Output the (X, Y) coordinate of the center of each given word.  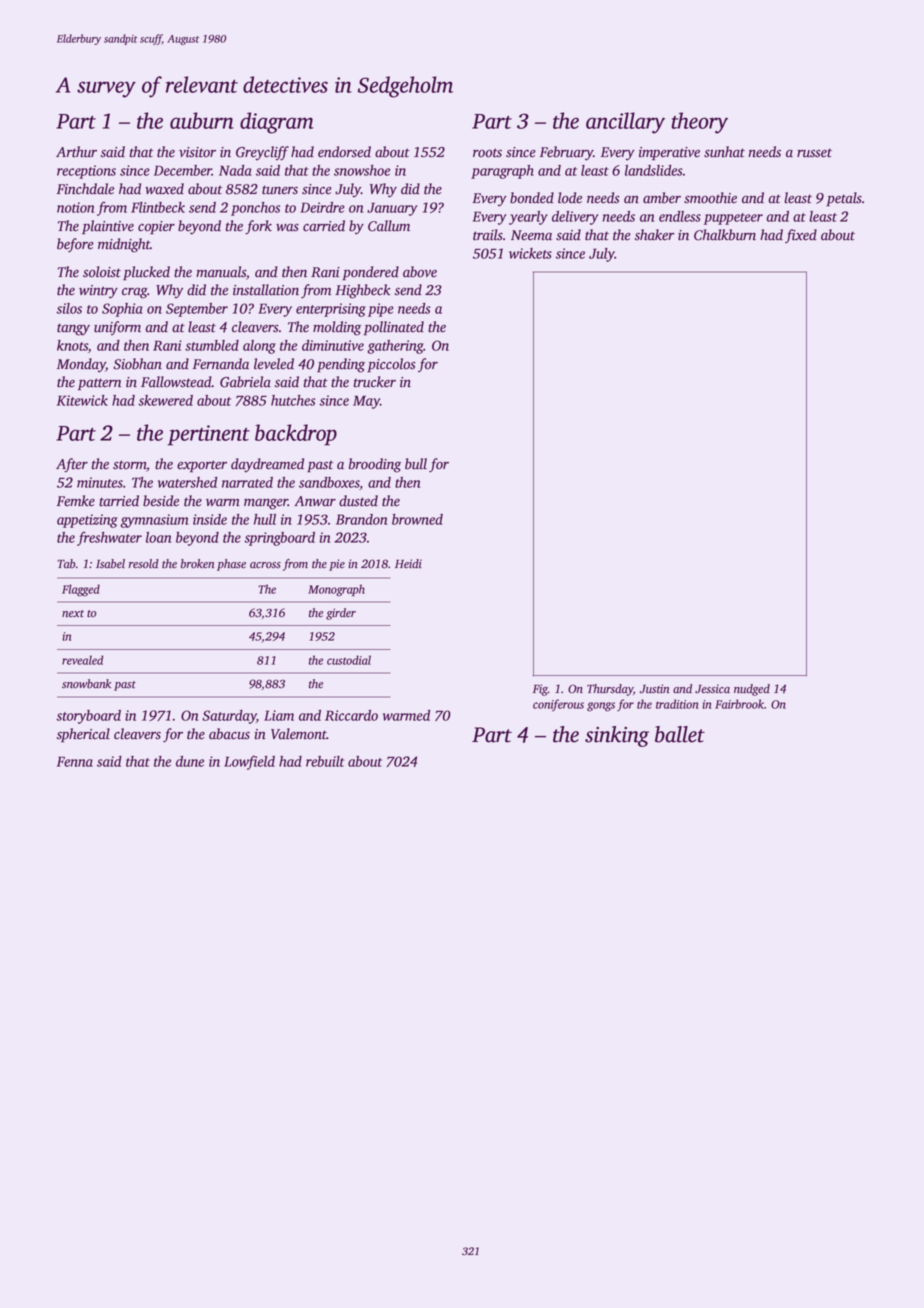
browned (417, 519)
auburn (202, 120)
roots (487, 153)
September (197, 310)
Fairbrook (739, 704)
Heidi (408, 564)
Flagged (81, 590)
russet (814, 153)
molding (337, 328)
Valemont (299, 734)
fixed (801, 236)
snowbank (86, 684)
